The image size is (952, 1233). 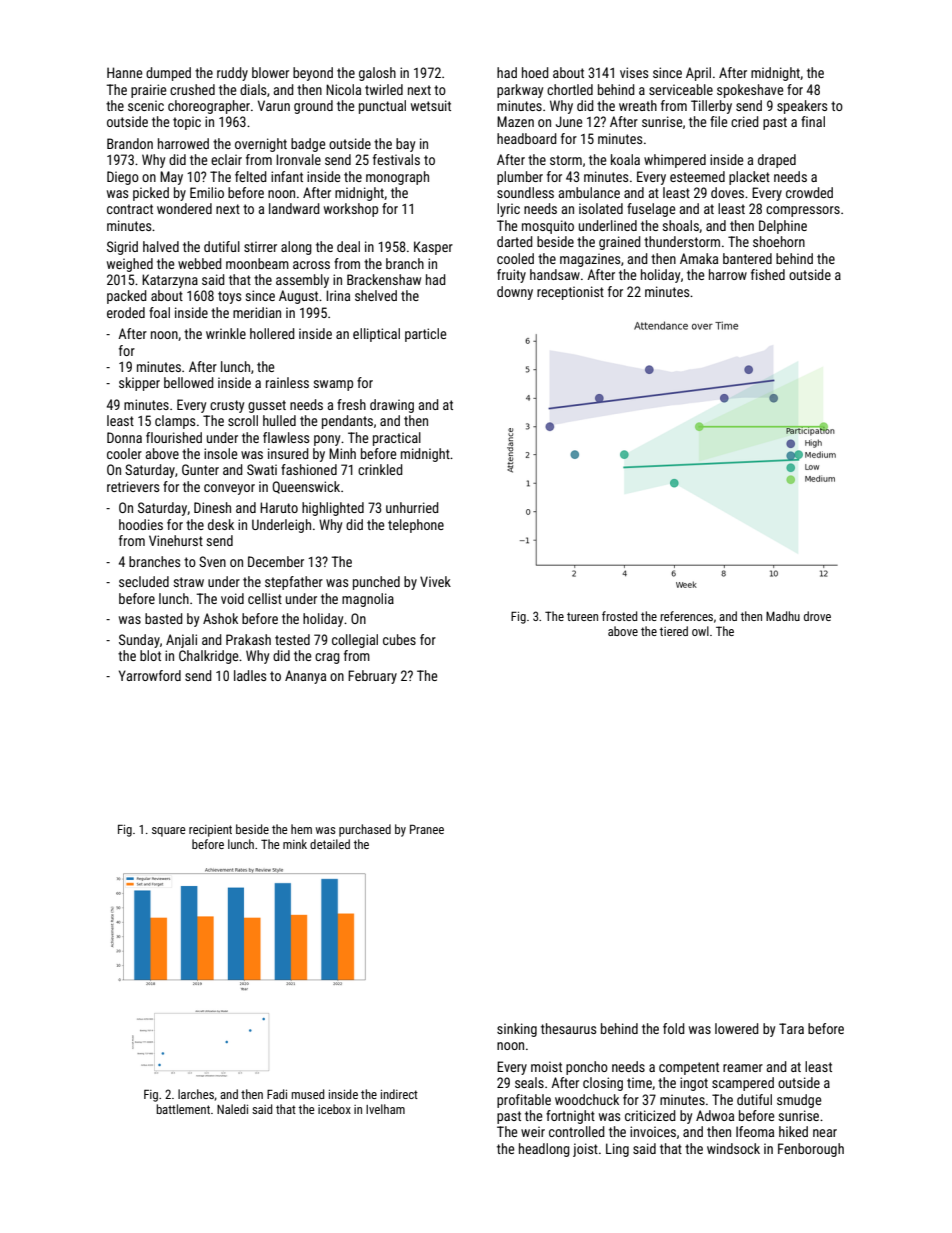 I want to click on beyond, so click(x=313, y=74).
